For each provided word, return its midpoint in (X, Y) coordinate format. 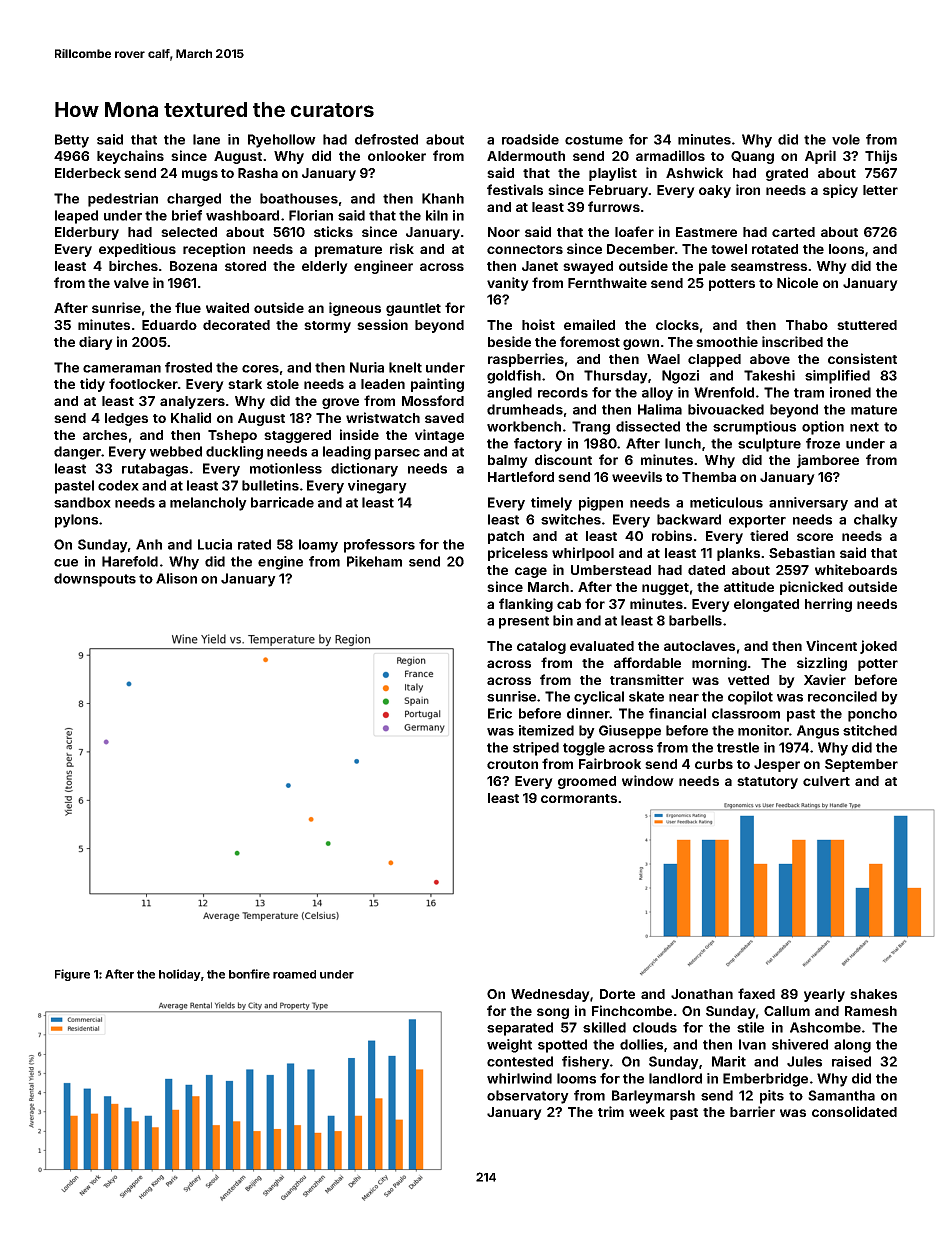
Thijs (881, 157)
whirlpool (583, 554)
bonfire (249, 974)
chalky (876, 521)
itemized (546, 730)
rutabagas (155, 470)
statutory (767, 783)
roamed (294, 974)
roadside (530, 139)
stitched (870, 730)
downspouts (95, 580)
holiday (180, 975)
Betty (72, 141)
